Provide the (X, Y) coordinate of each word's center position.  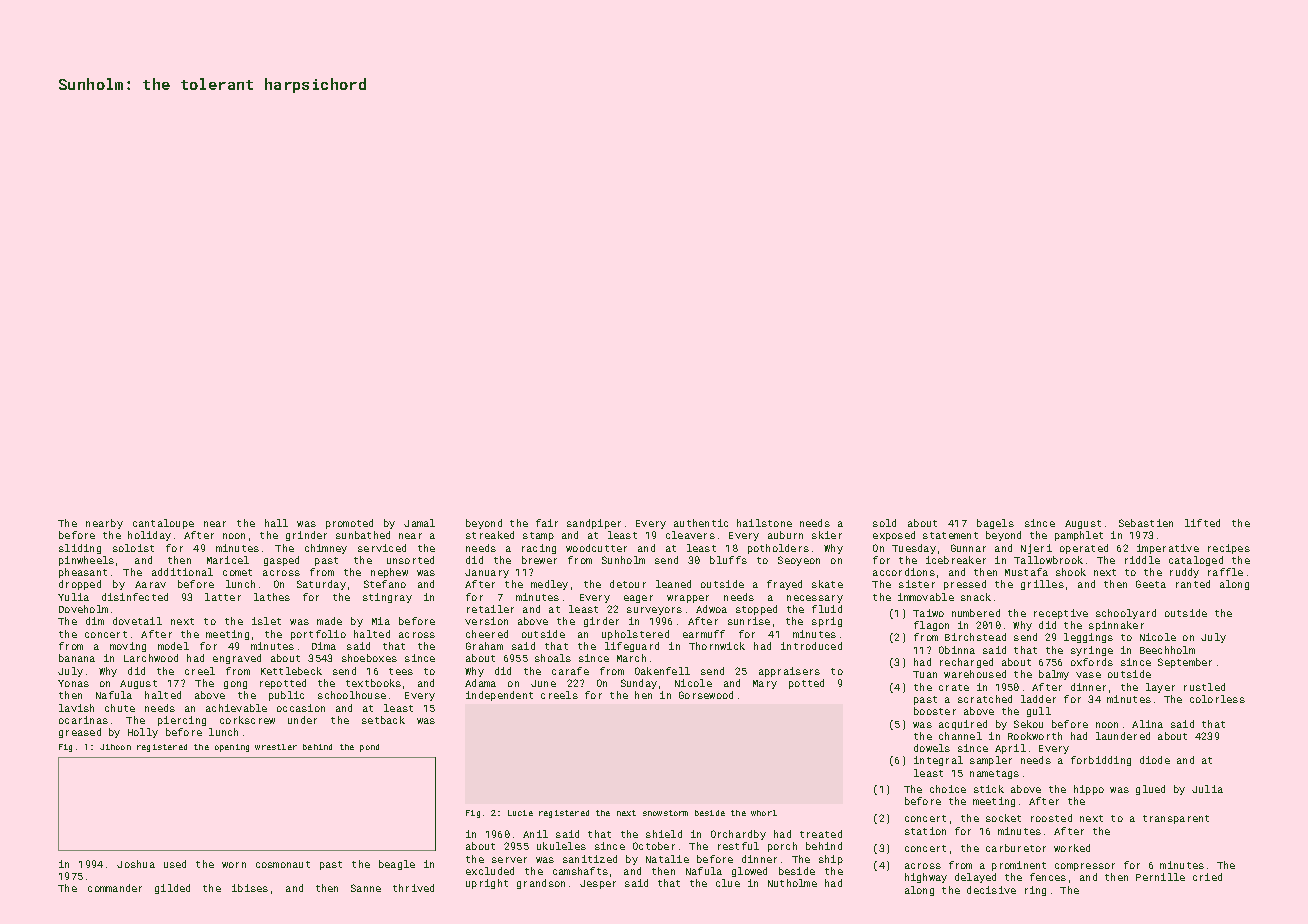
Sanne (366, 888)
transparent (1176, 819)
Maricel (228, 560)
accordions (904, 572)
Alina (1147, 724)
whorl (764, 813)
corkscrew (247, 720)
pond (369, 748)
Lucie (520, 813)
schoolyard (1126, 614)
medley (549, 585)
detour (628, 584)
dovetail (137, 621)
